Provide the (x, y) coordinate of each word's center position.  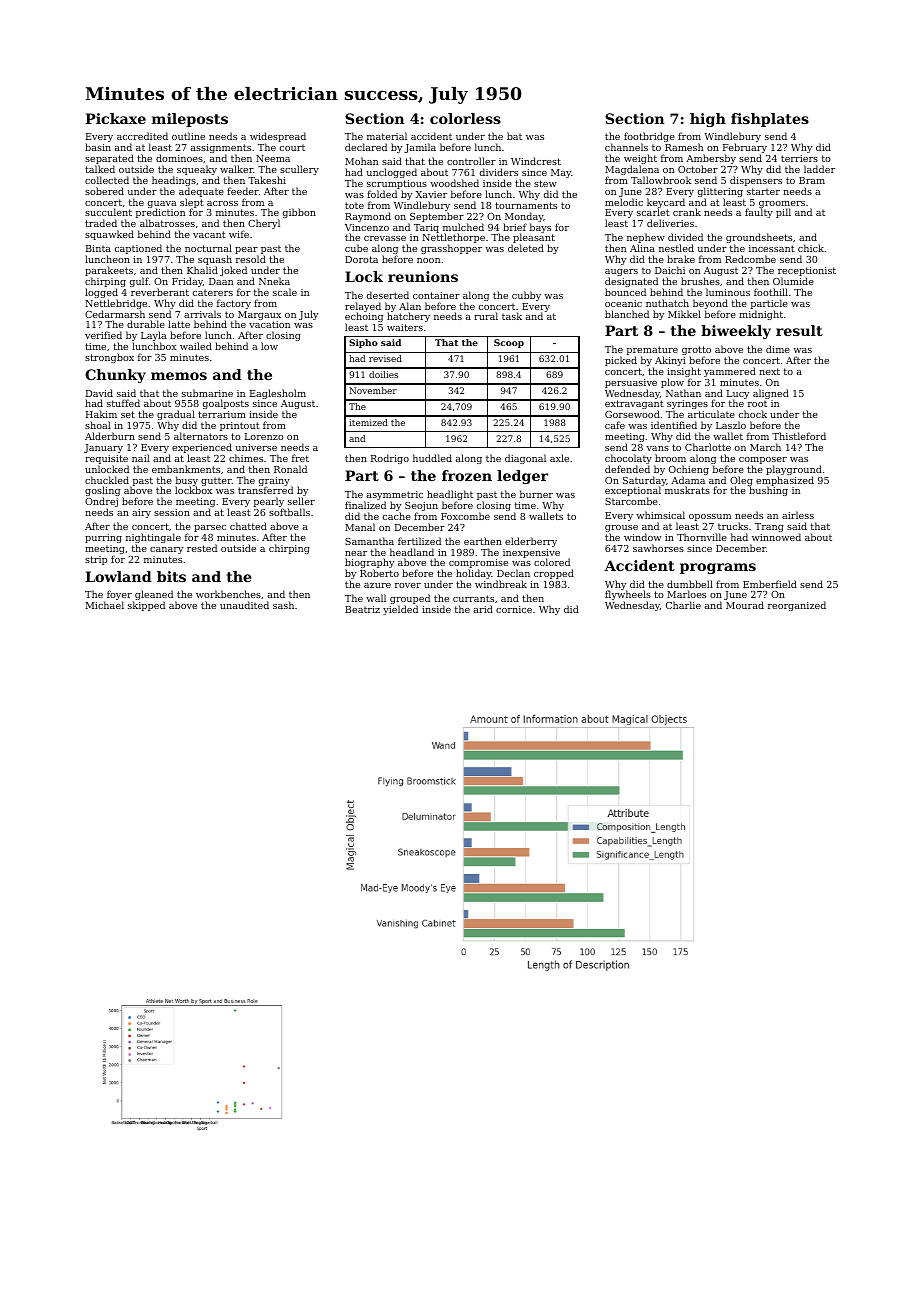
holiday (474, 575)
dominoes (179, 158)
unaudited (244, 605)
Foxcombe (465, 516)
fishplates (770, 120)
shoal (98, 425)
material (387, 136)
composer (763, 460)
